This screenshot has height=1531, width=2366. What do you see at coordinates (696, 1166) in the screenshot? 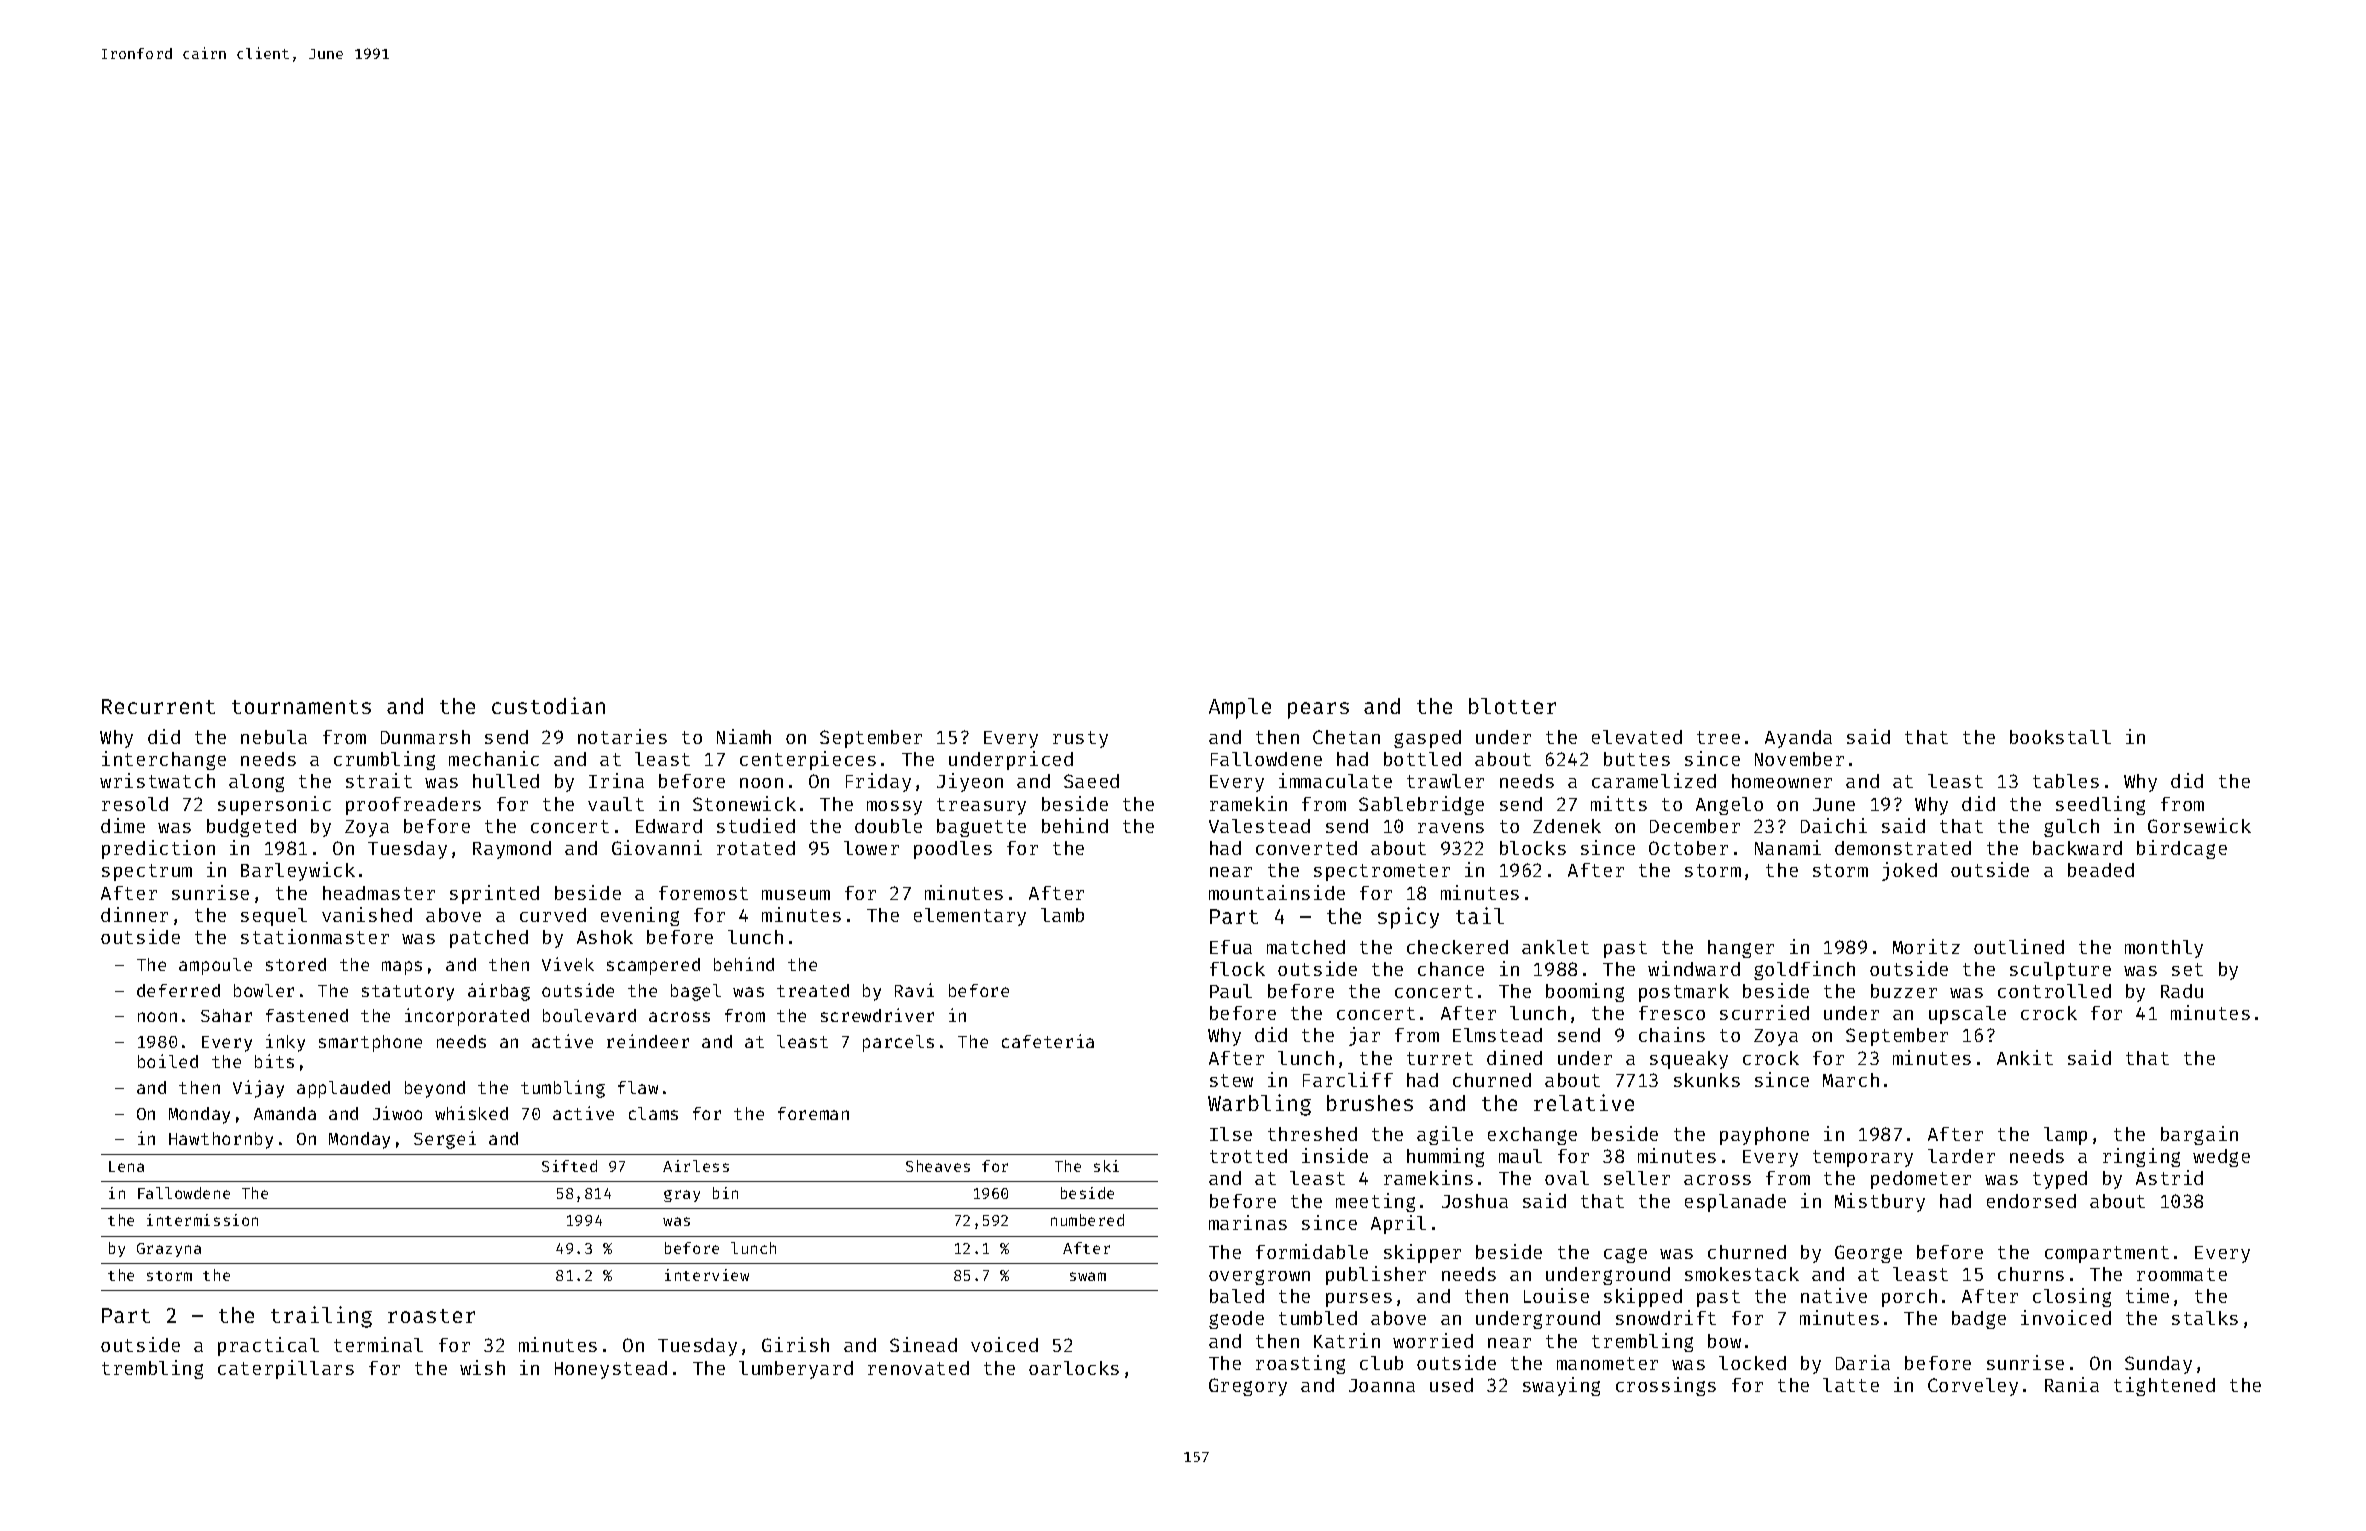
I see `Airless` at bounding box center [696, 1166].
